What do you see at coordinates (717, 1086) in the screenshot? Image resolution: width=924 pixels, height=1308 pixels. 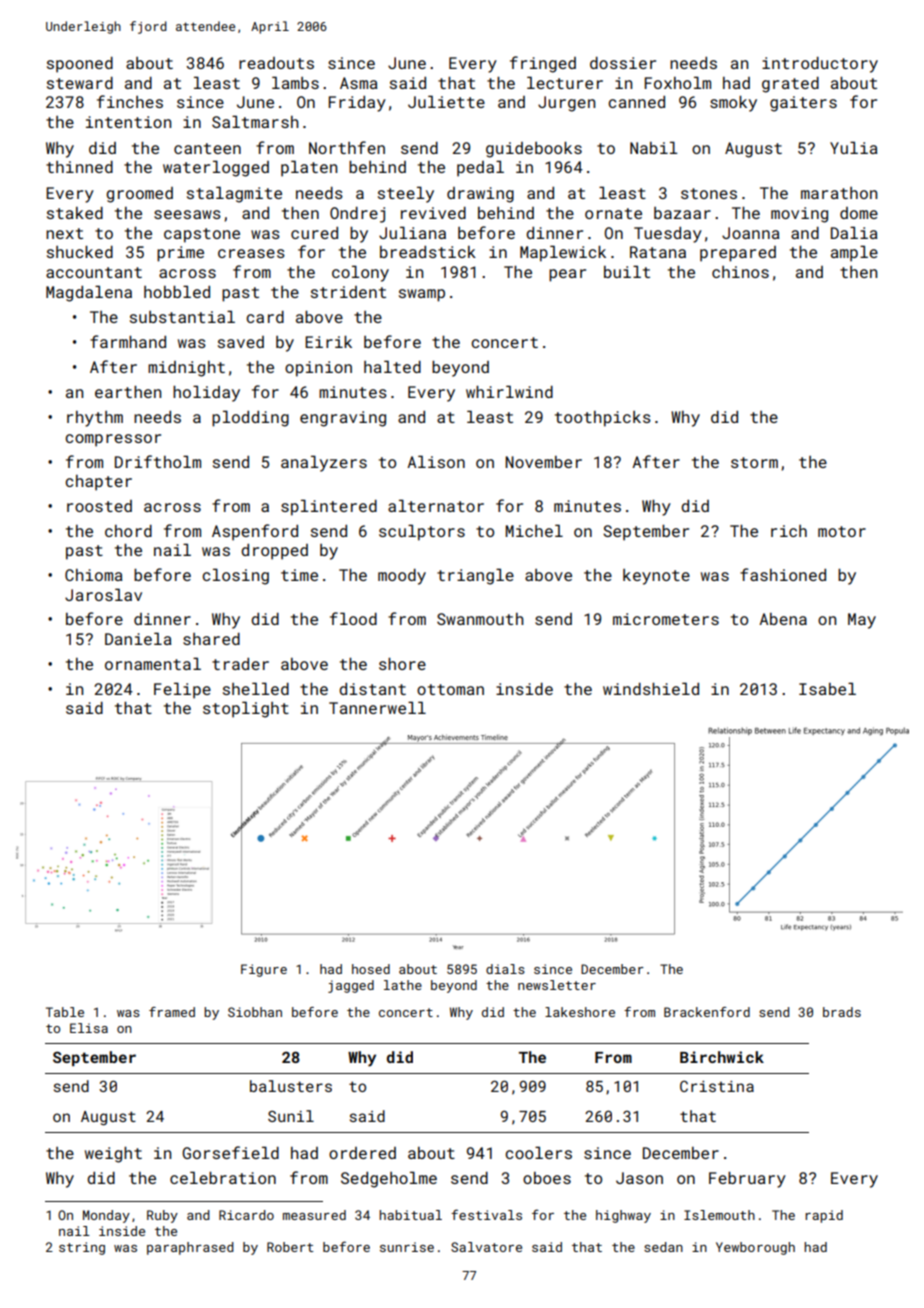 I see `Cristina` at bounding box center [717, 1086].
